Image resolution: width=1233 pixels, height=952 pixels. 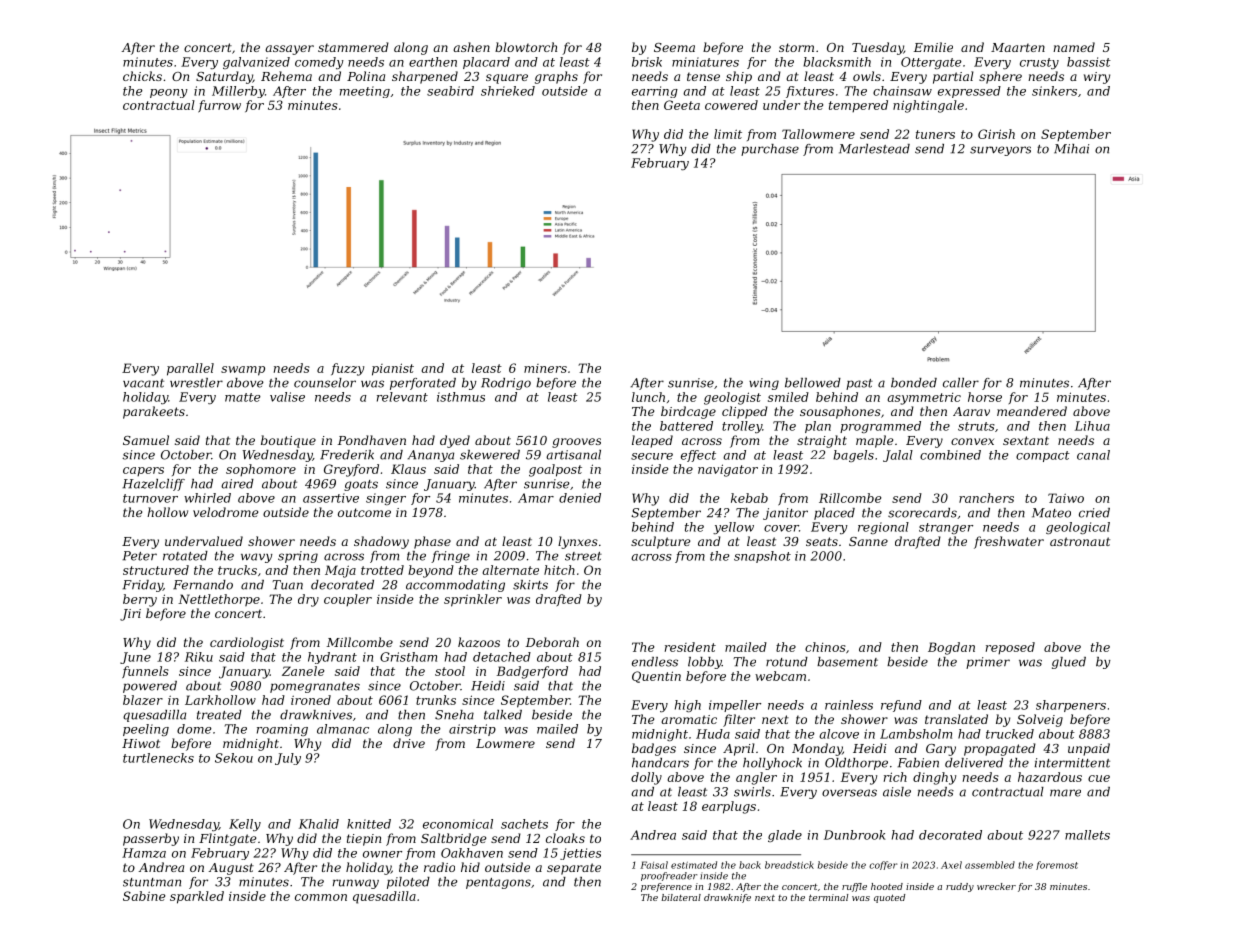 What do you see at coordinates (227, 839) in the document?
I see `Flintgate` at bounding box center [227, 839].
